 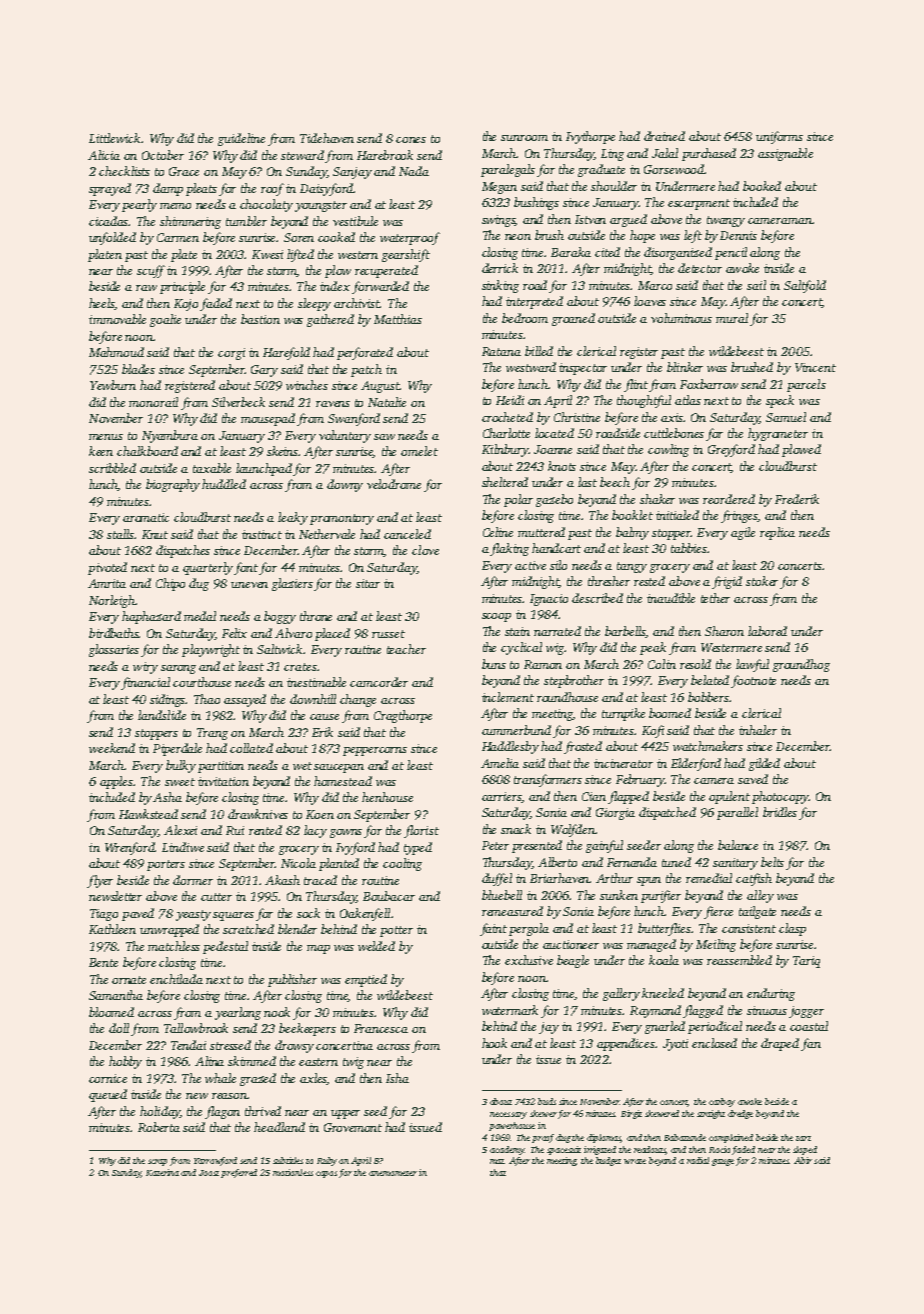 I want to click on Saltwick, so click(x=280, y=649).
